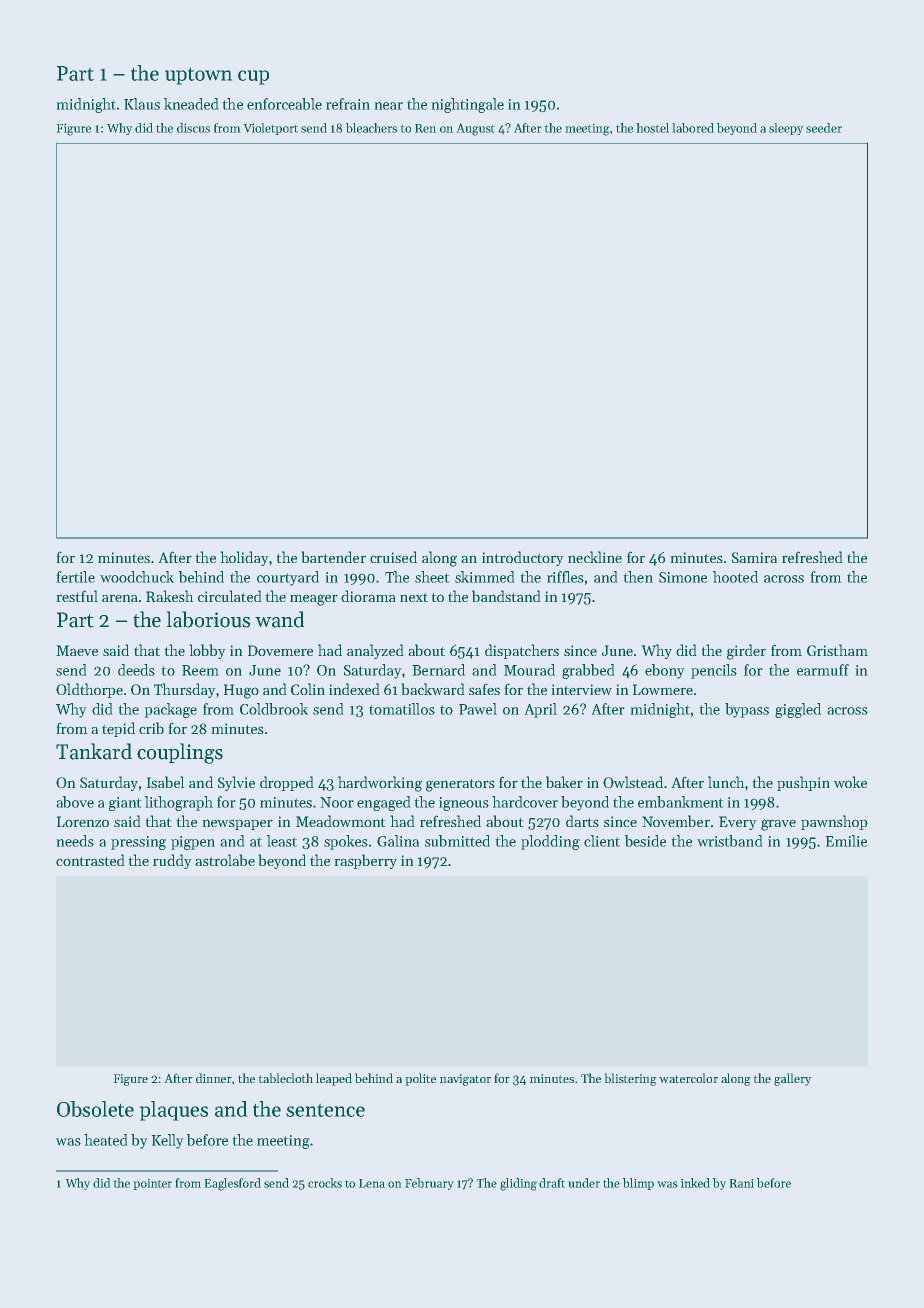  I want to click on Eaglesford, so click(232, 1184).
